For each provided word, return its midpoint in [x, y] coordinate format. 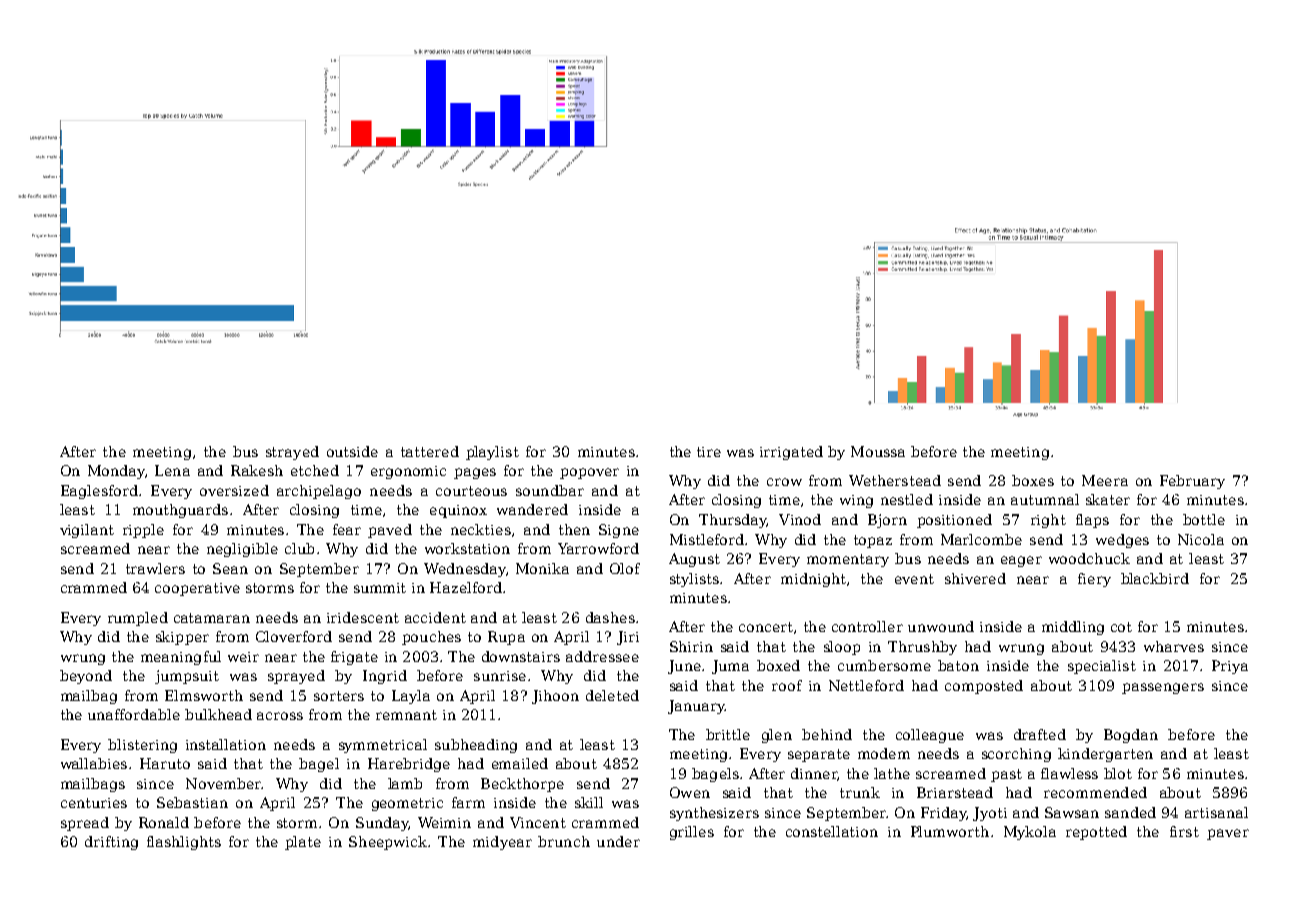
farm [468, 802]
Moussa [878, 451]
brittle [728, 734]
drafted [1040, 734]
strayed [292, 453]
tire [709, 452]
